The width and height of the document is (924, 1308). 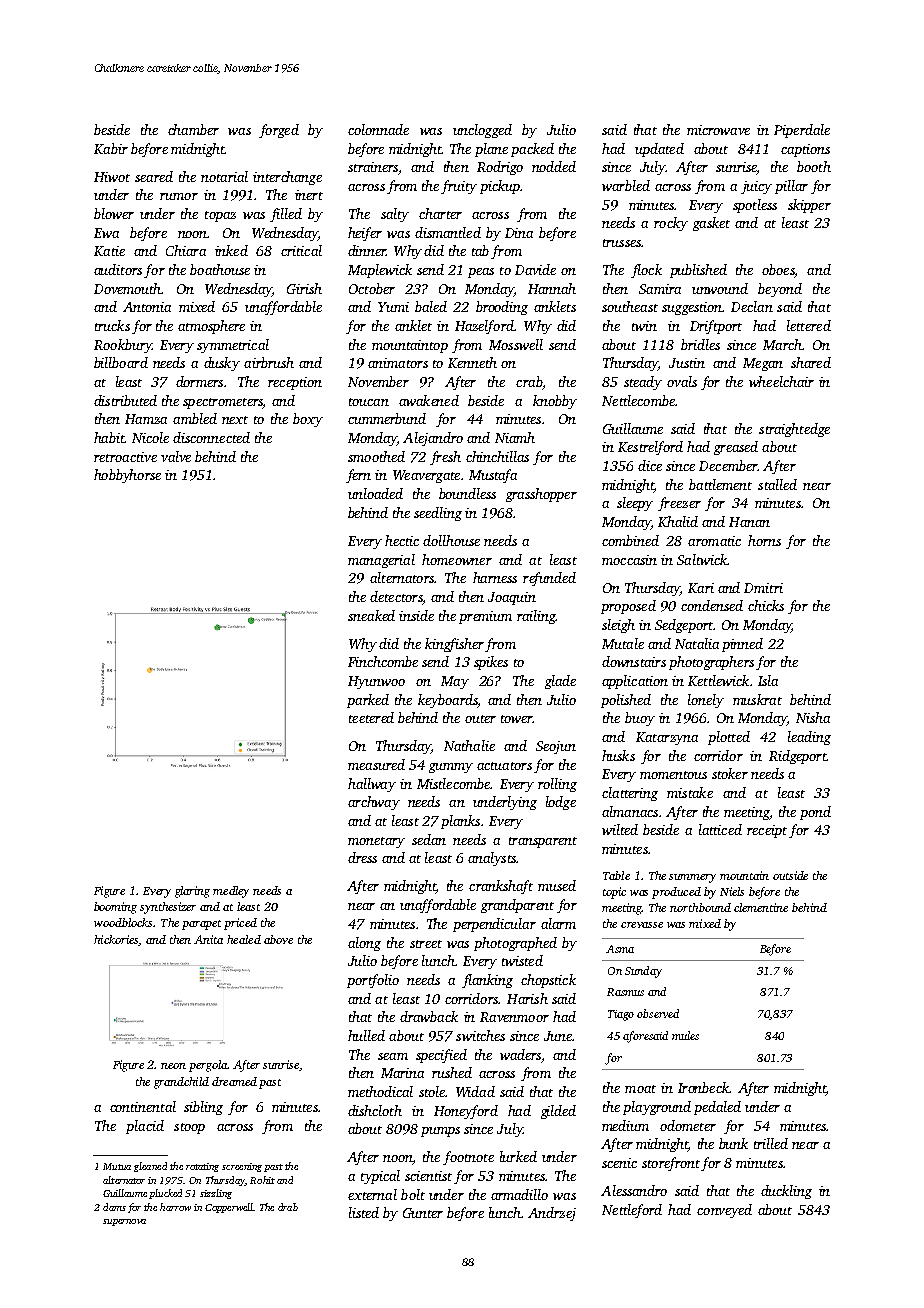 I want to click on next, so click(x=235, y=420).
